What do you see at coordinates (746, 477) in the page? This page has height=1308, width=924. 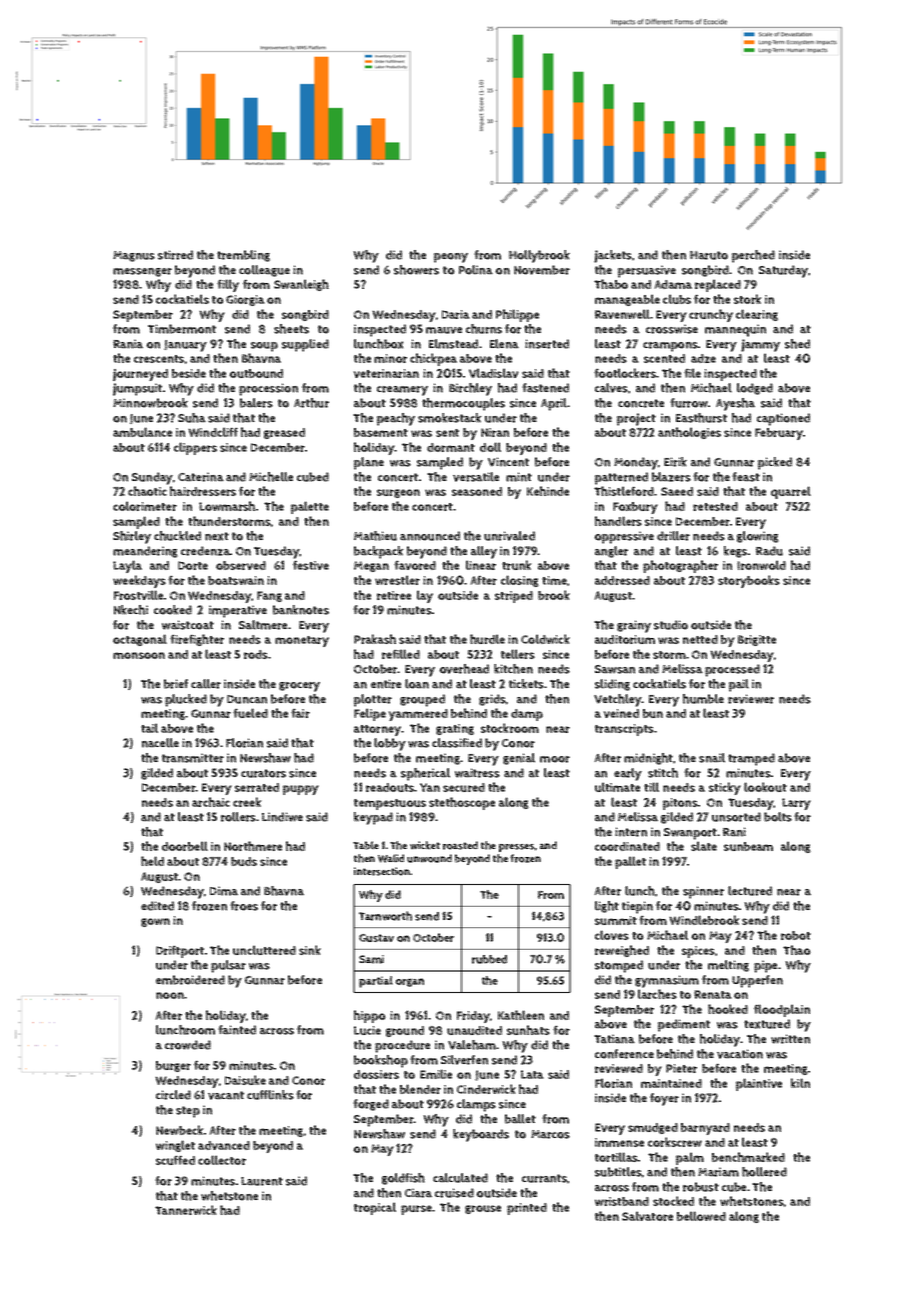 I see `feast` at bounding box center [746, 477].
